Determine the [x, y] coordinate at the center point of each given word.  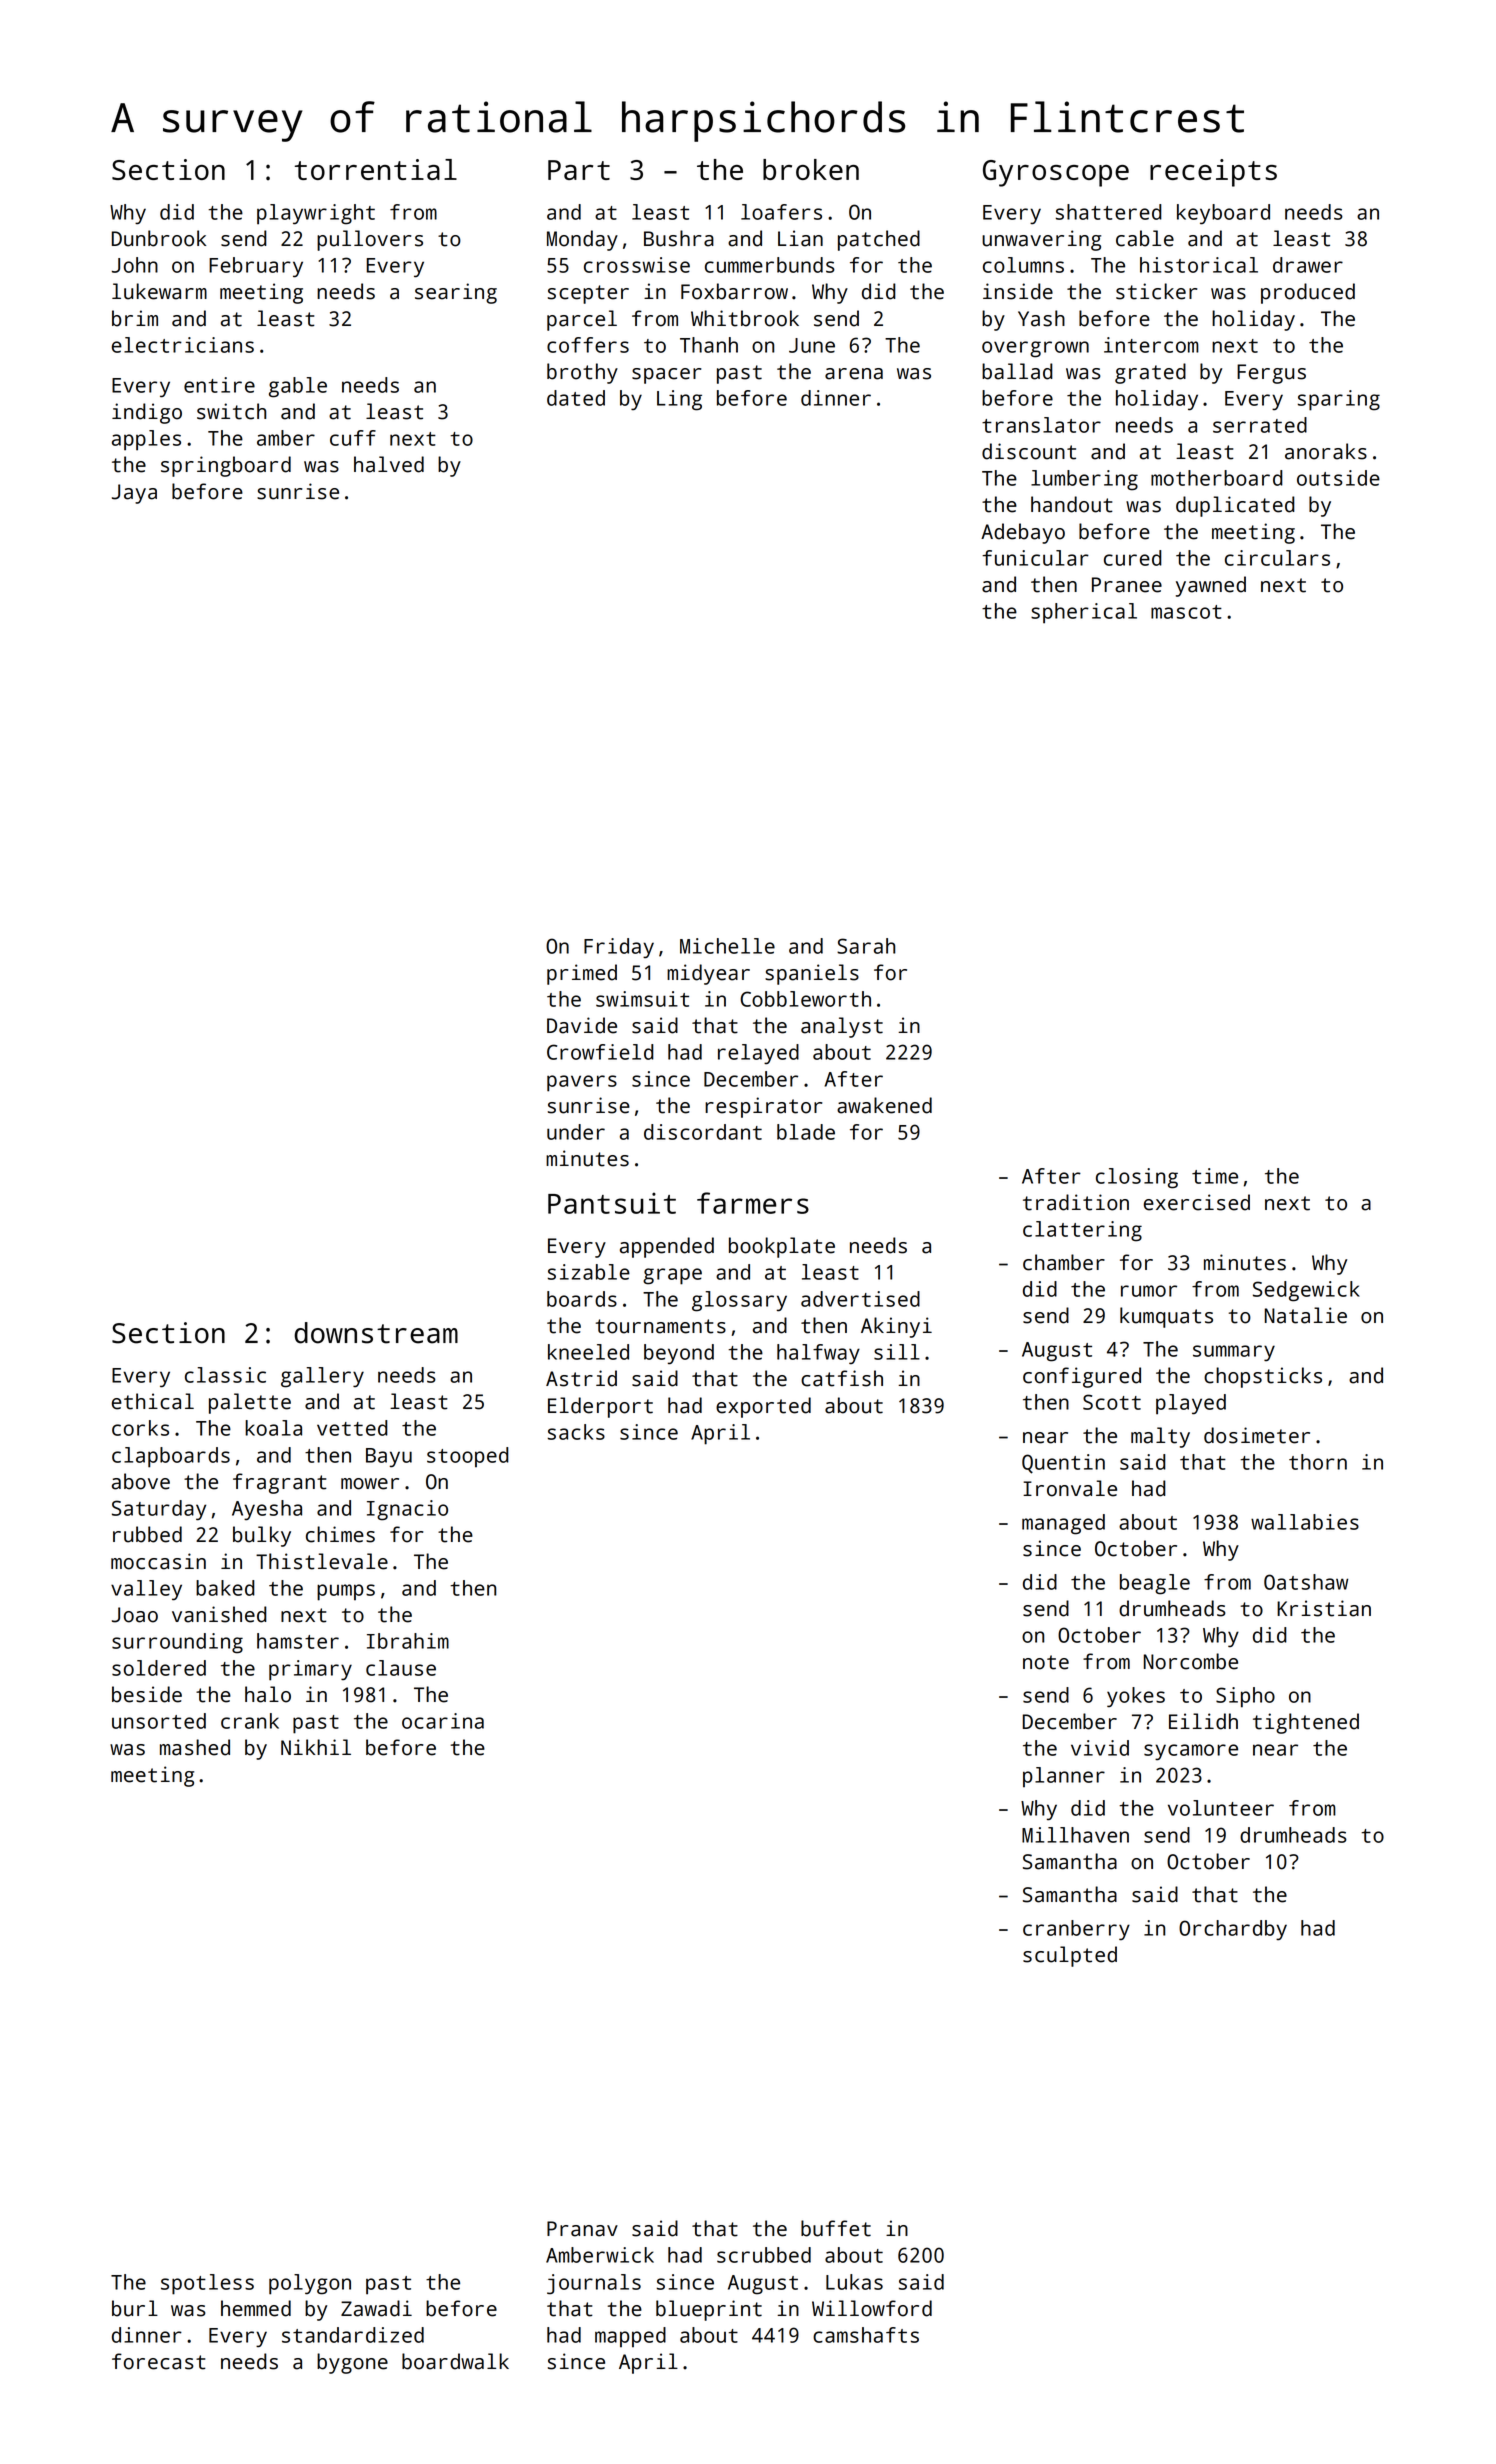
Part [579, 170]
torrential [376, 169]
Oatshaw [1306, 1582]
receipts [1213, 173]
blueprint [709, 2310]
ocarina [443, 1721]
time [1215, 1176]
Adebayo [1023, 533]
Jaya [134, 494]
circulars [1277, 558]
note [1046, 1662]
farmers [753, 1203]
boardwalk [455, 2361]
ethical [153, 1401]
